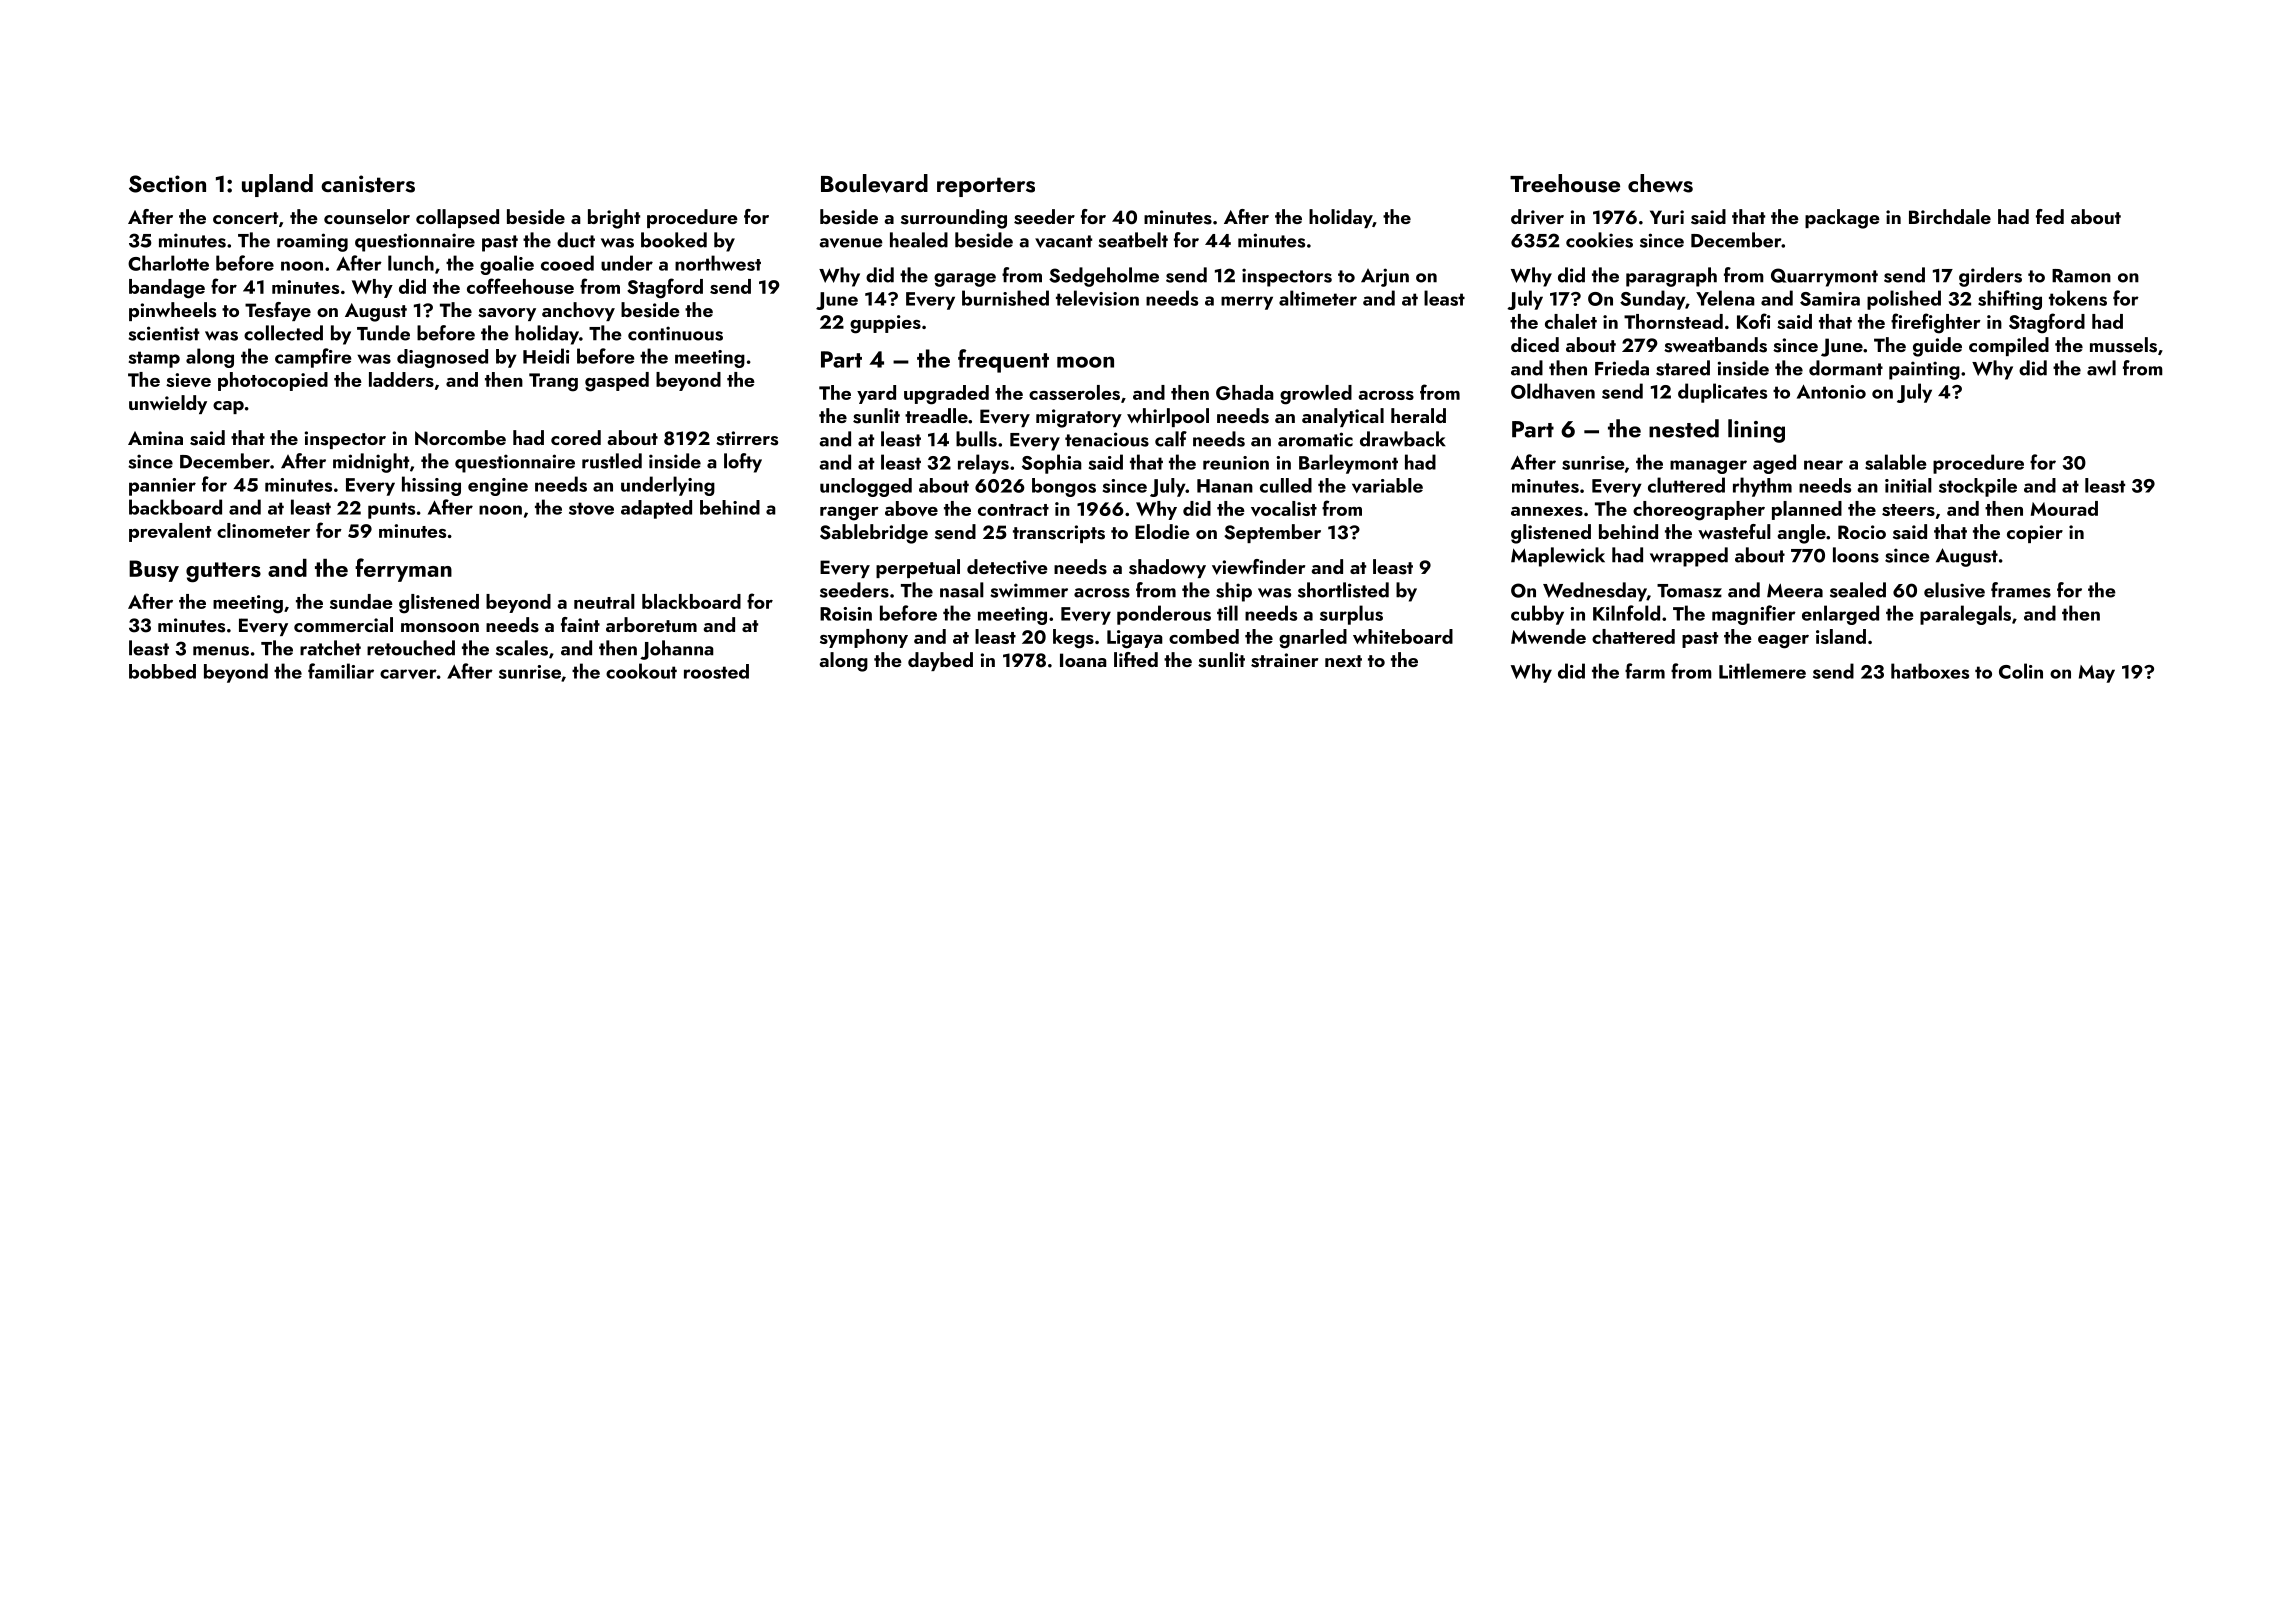 This screenshot has width=2292, height=1620. I want to click on faint, so click(580, 624).
